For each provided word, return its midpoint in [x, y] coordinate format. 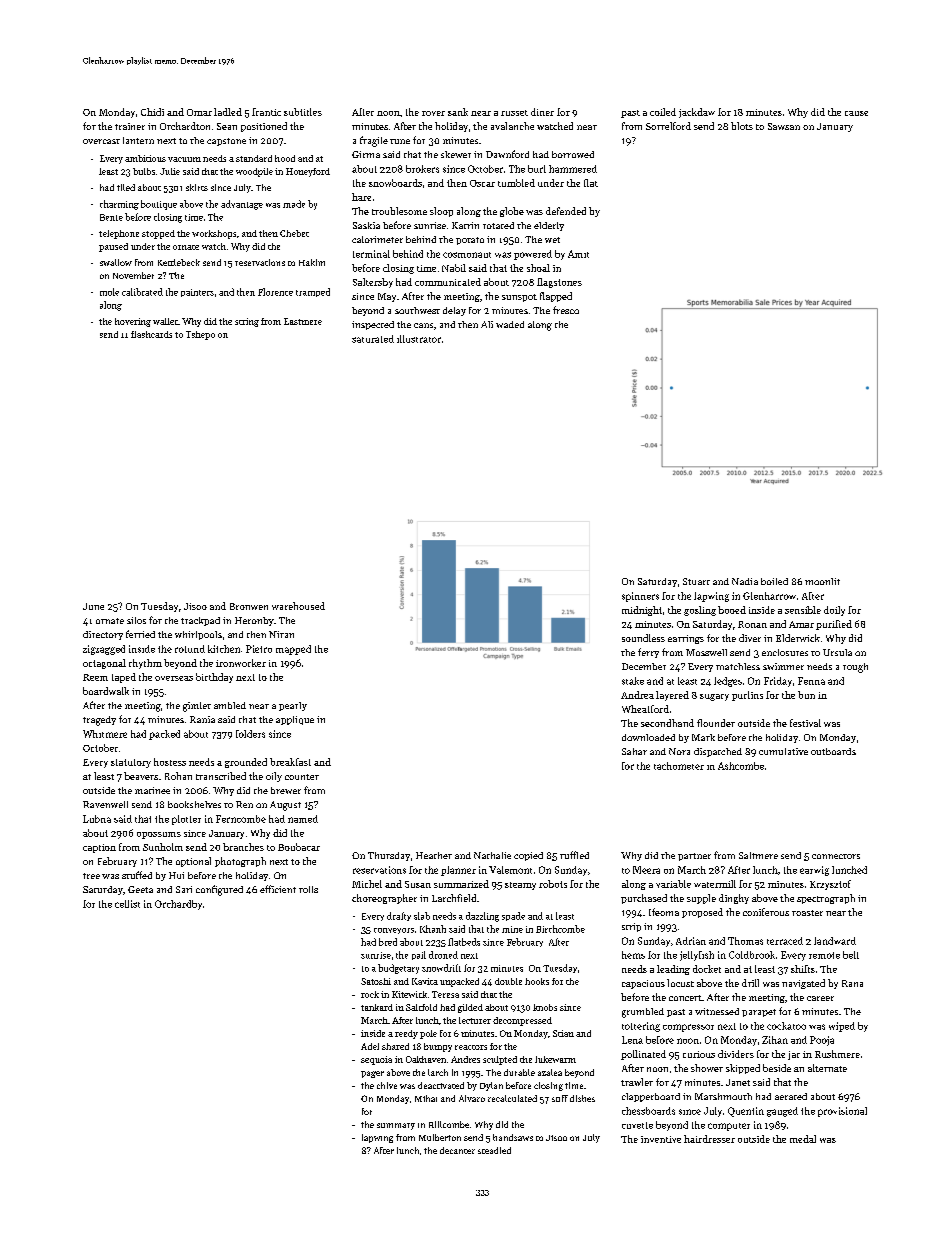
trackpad [200, 621]
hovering [133, 322]
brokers [422, 169]
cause [856, 113]
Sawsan [784, 126]
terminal [371, 254]
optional [193, 862]
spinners [640, 597]
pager [372, 1074]
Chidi [152, 112]
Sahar [634, 751]
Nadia [745, 581]
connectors [836, 856]
